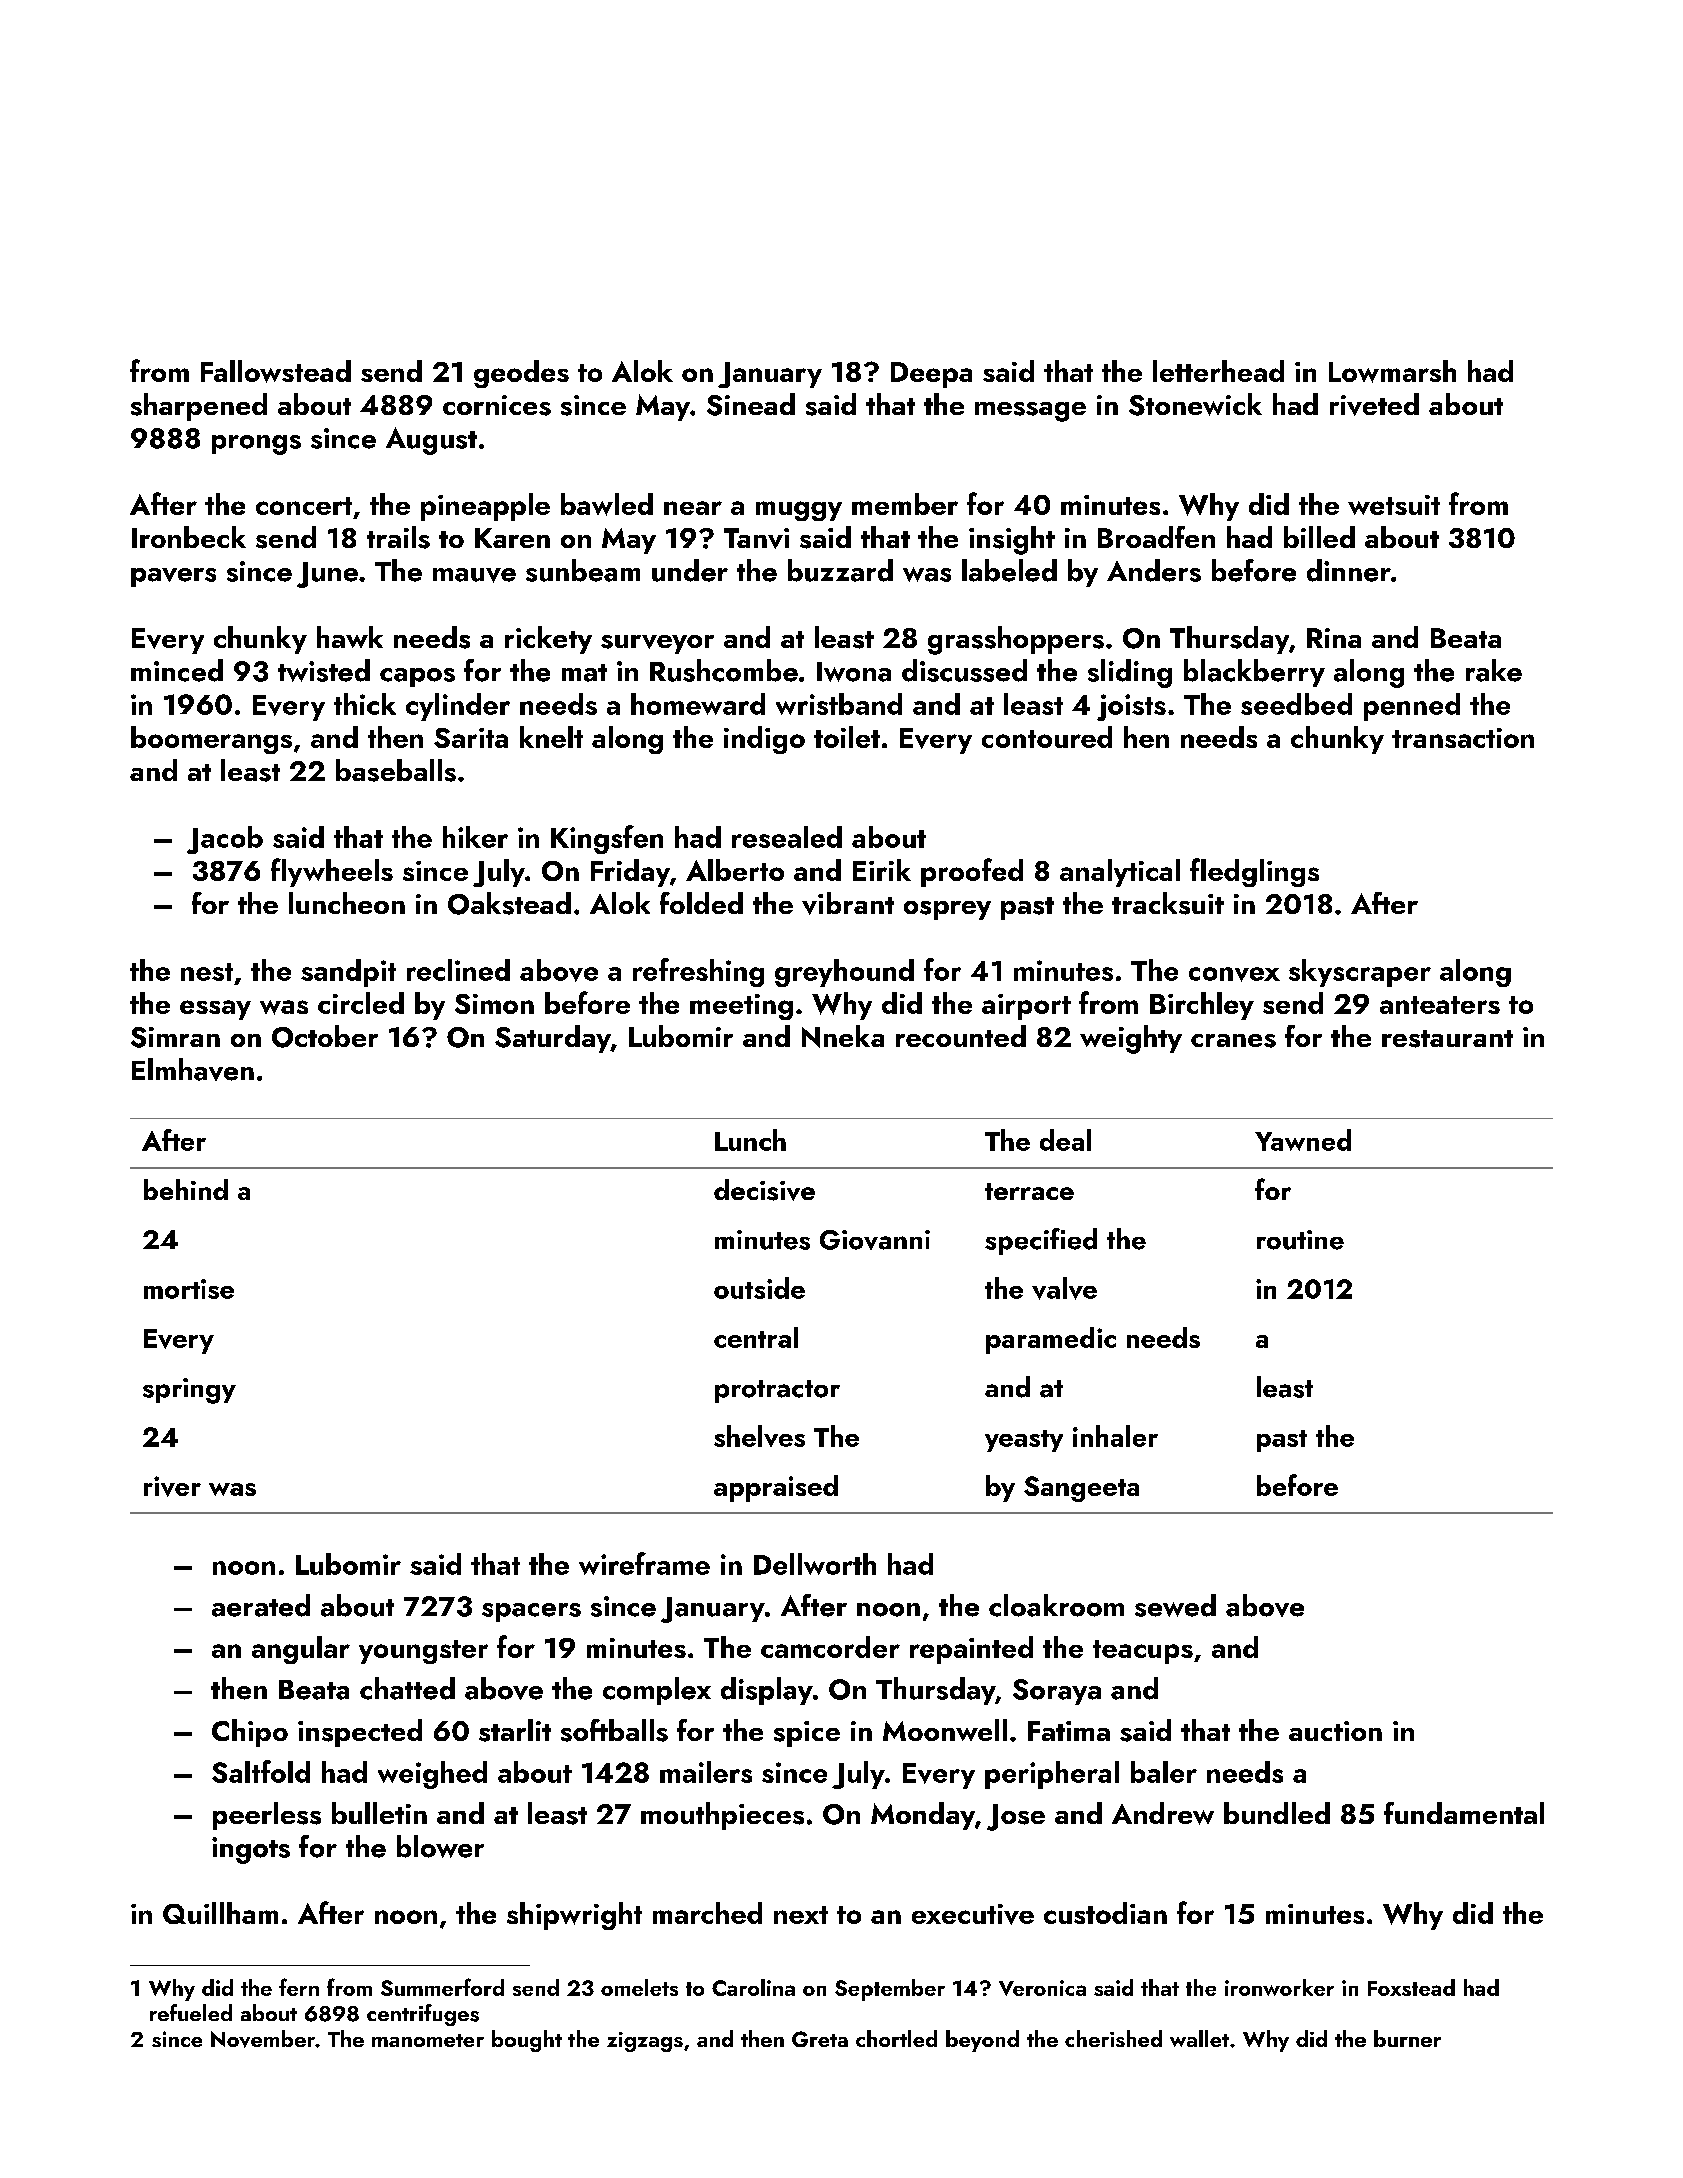 The image size is (1683, 2178). I want to click on surveyor, so click(657, 644).
